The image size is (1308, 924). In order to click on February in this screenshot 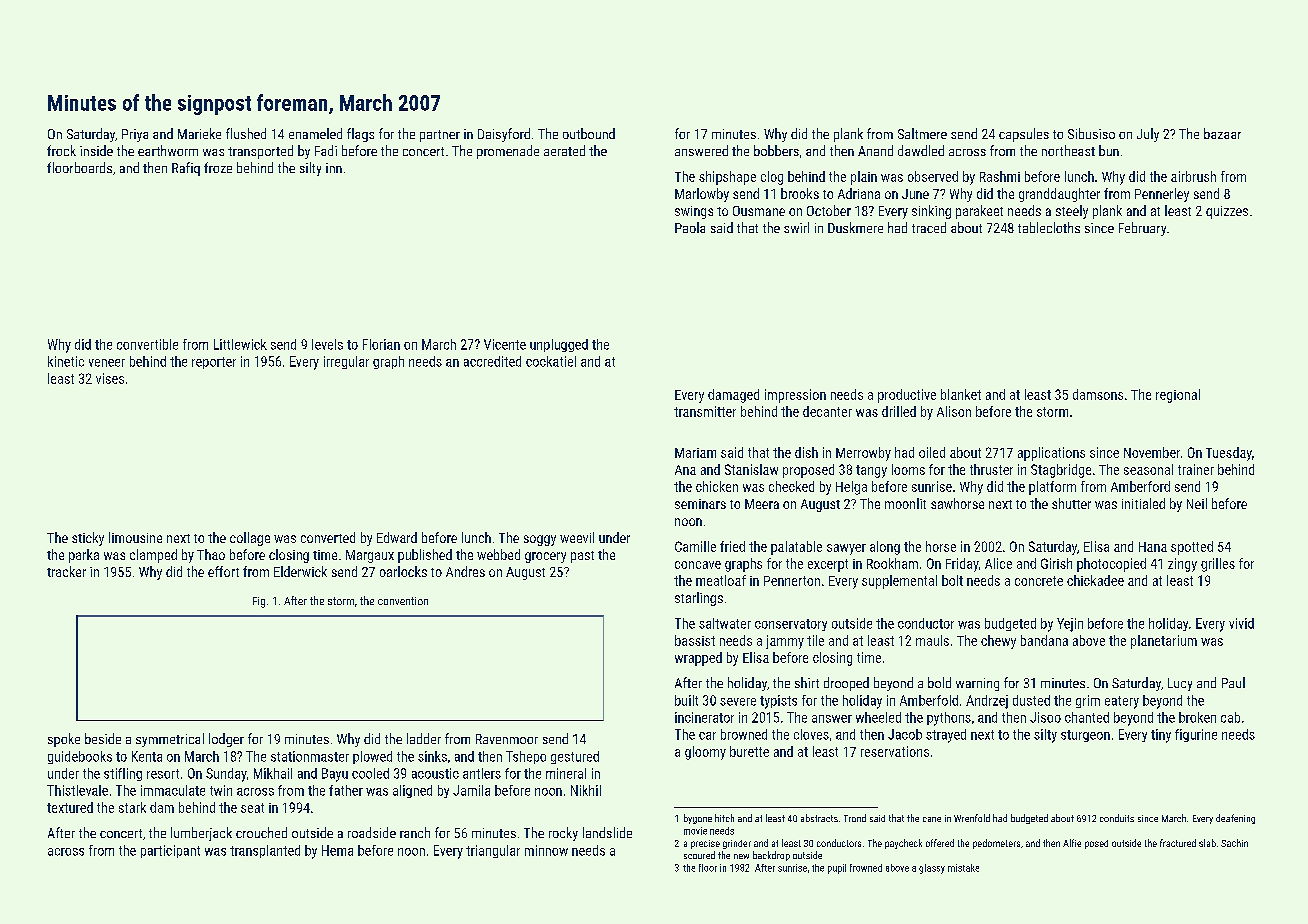, I will do `click(1142, 229)`.
